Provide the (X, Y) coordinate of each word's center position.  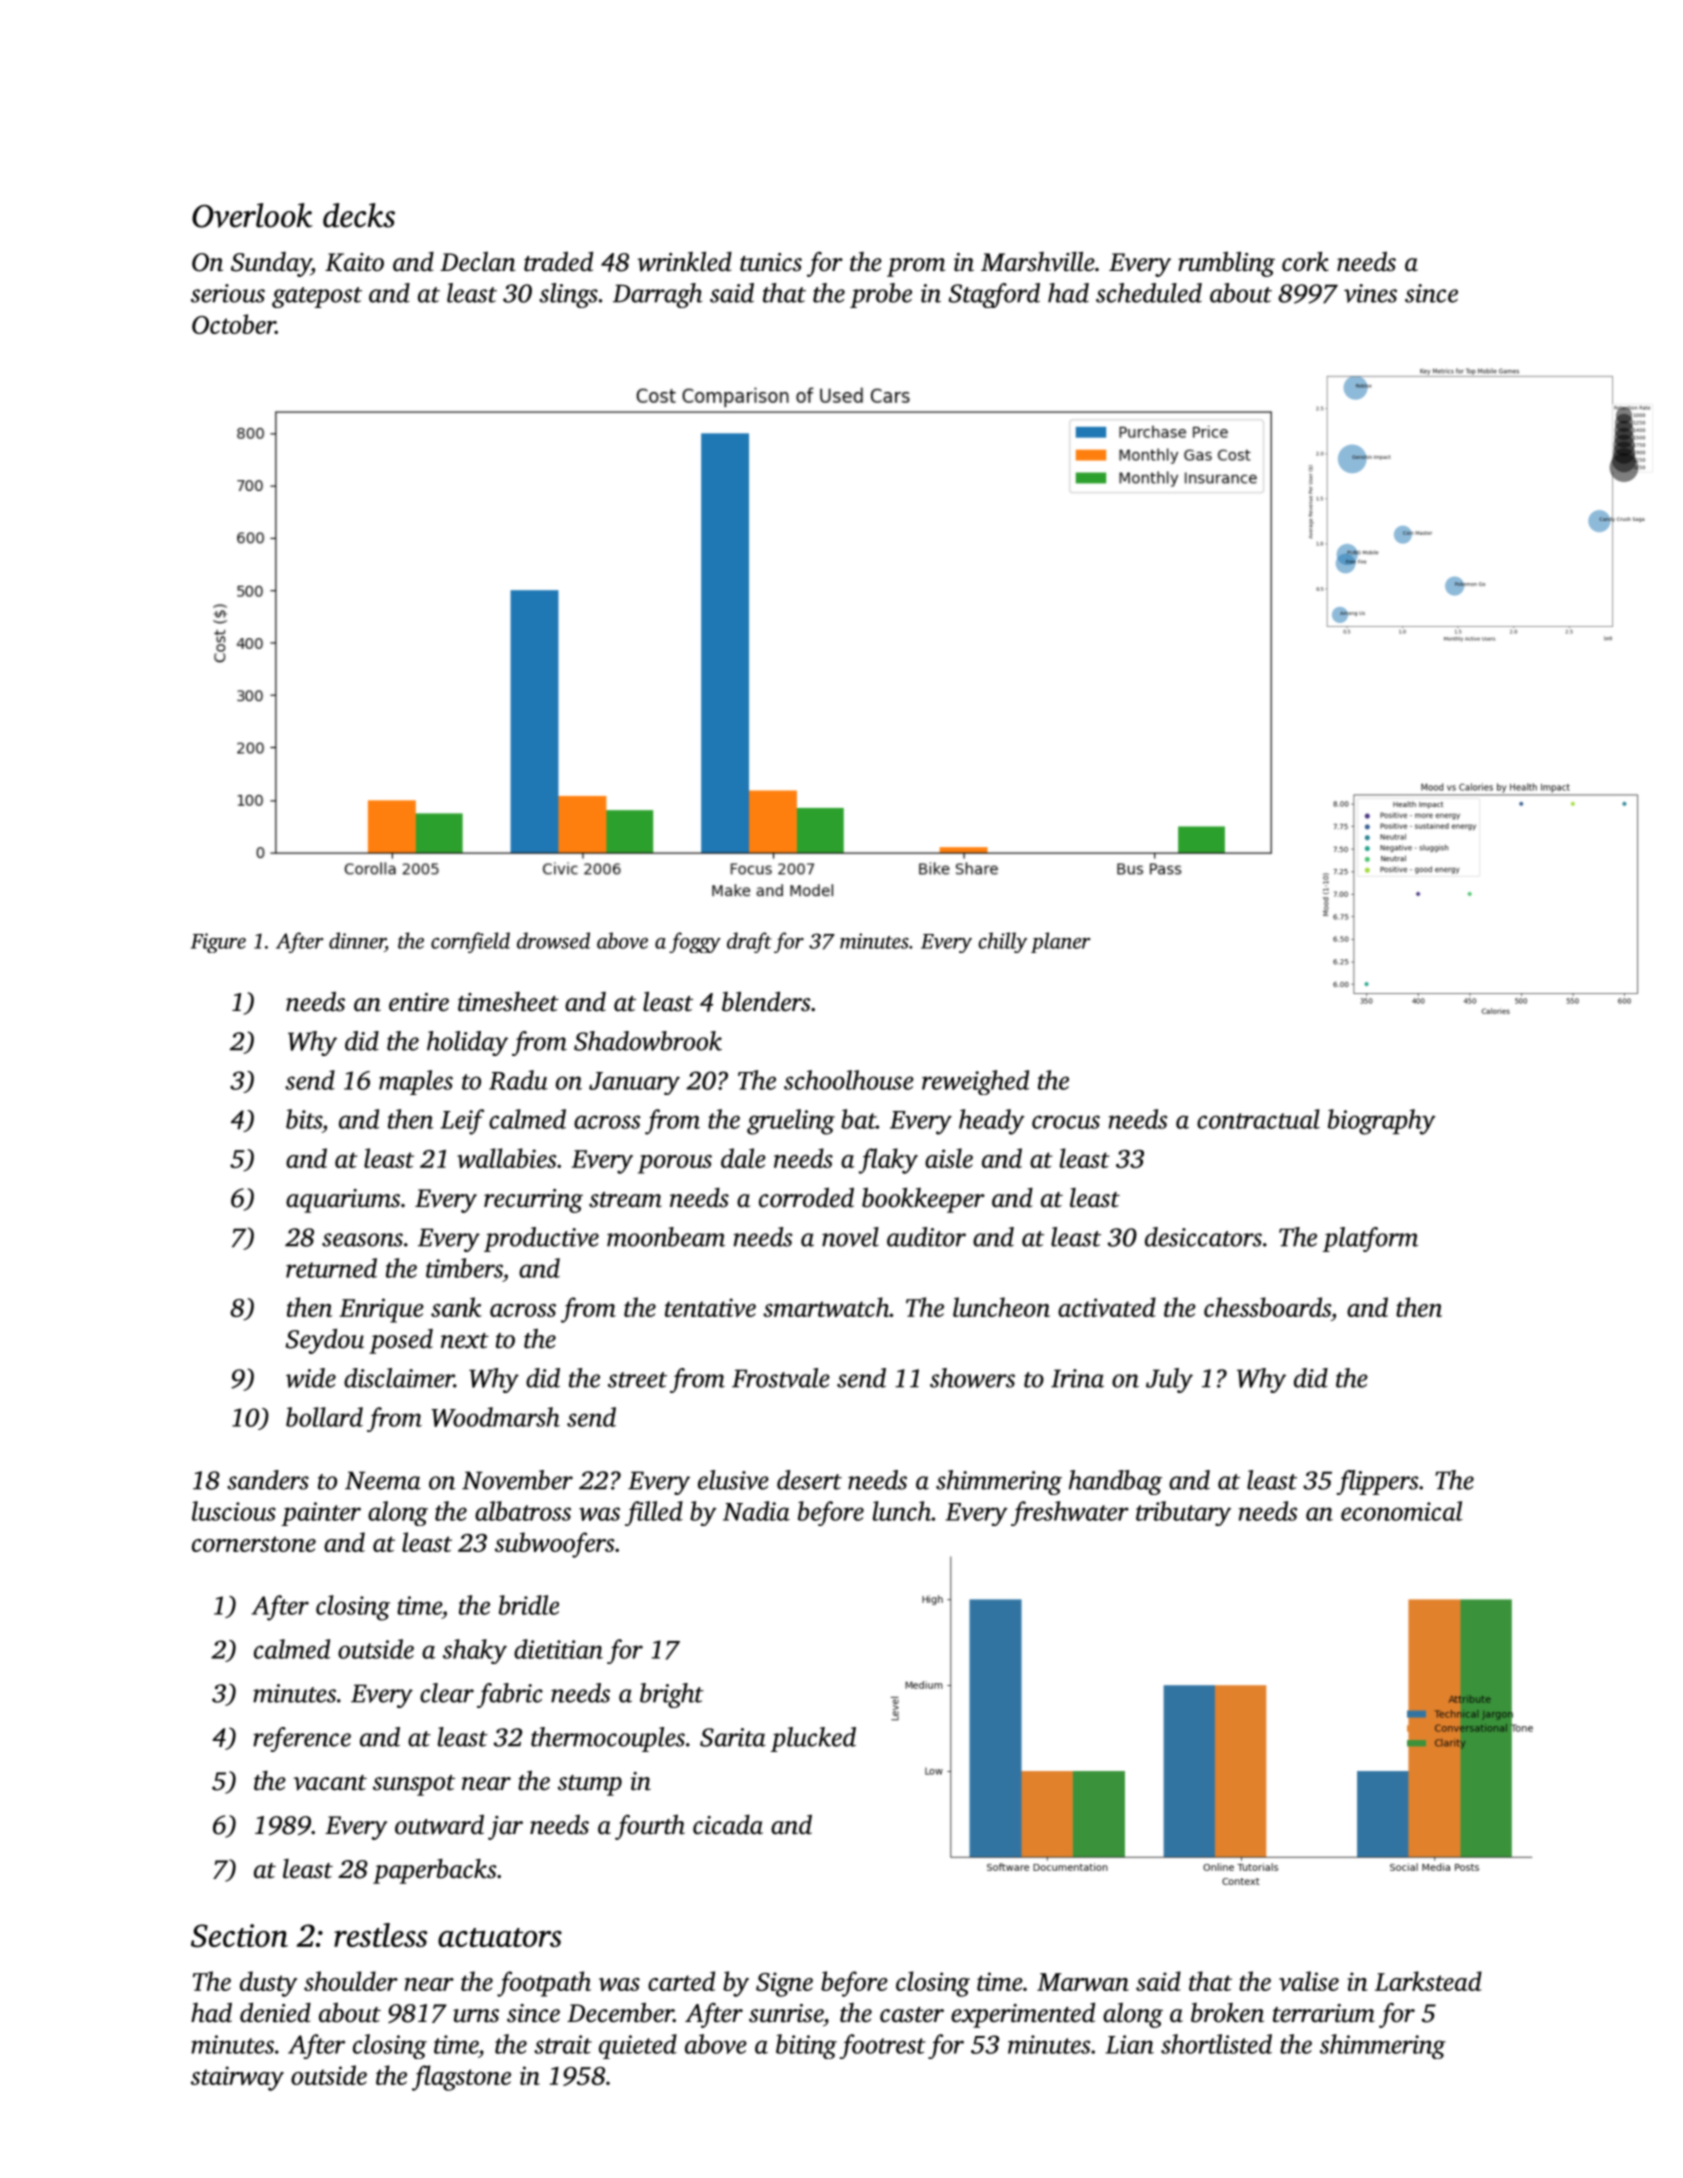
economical (1402, 1511)
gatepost (317, 297)
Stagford (994, 295)
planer (1061, 942)
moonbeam (666, 1237)
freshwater (1070, 1513)
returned (331, 1268)
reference (302, 1739)
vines (1370, 293)
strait (563, 2044)
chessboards (1267, 1307)
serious (228, 293)
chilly (1002, 942)
